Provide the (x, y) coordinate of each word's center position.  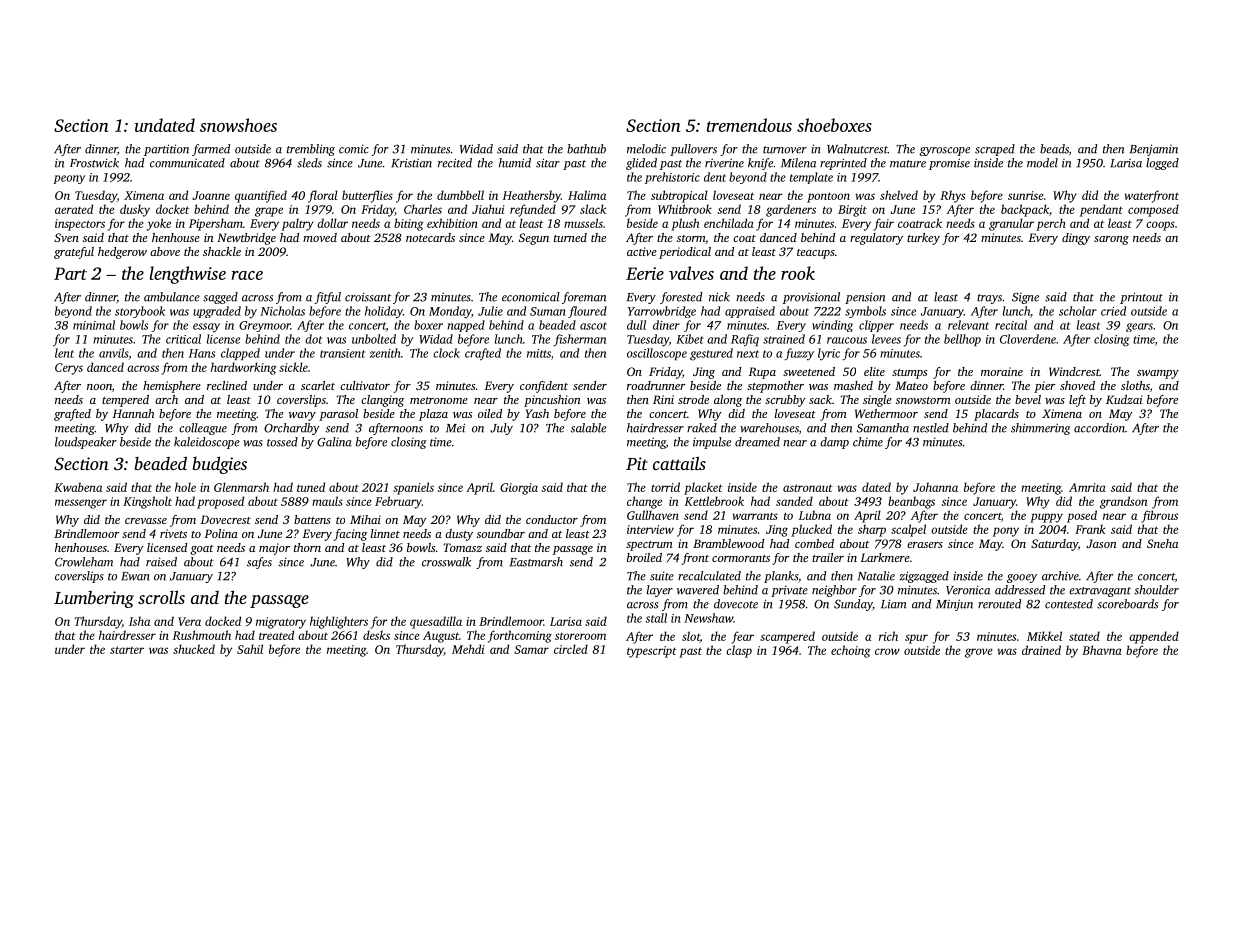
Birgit (852, 211)
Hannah (133, 413)
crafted (483, 354)
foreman (584, 298)
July (501, 429)
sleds (309, 163)
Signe (1025, 298)
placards (996, 415)
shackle (222, 251)
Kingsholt (147, 502)
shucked (194, 649)
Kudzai (1124, 399)
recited (455, 163)
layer (660, 591)
